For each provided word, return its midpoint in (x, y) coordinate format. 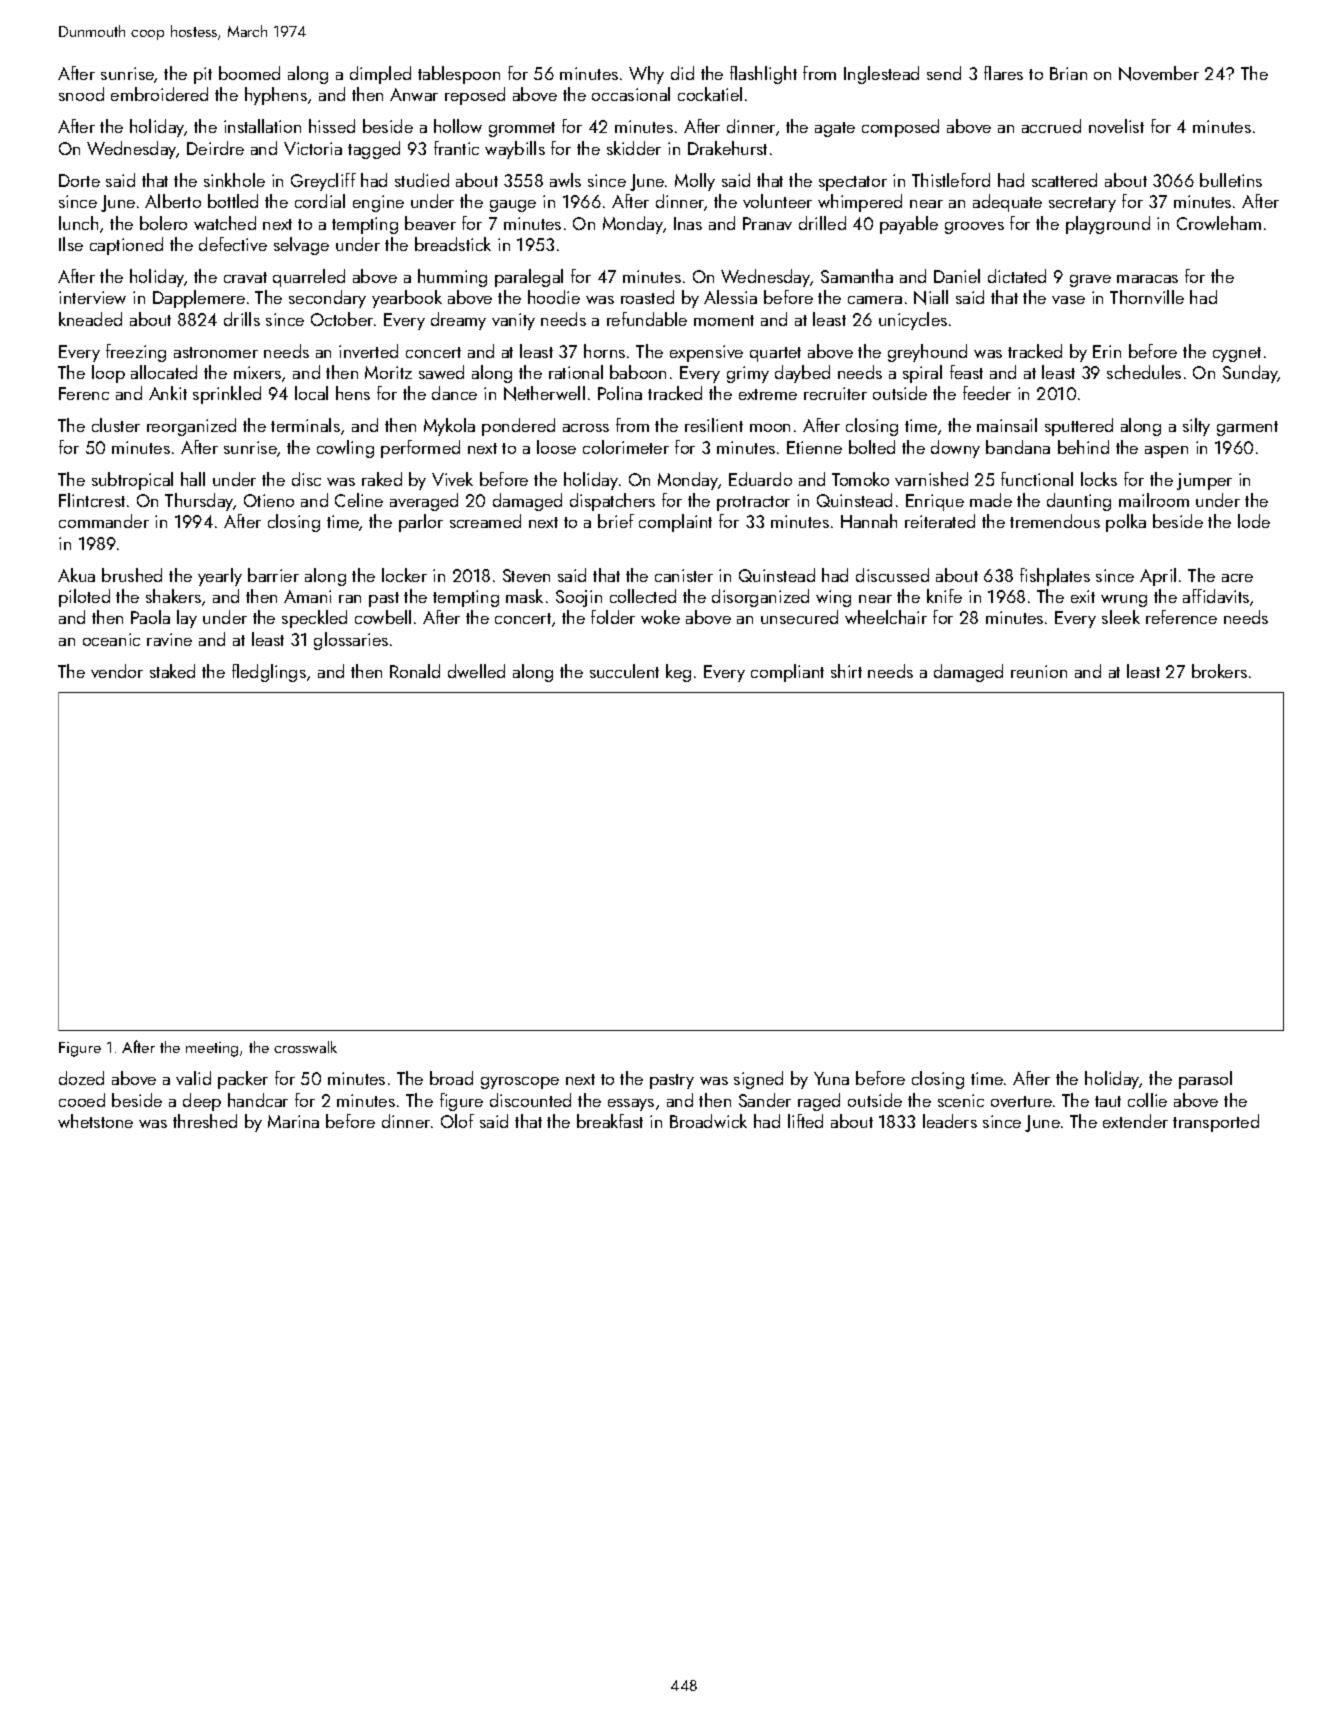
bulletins (1231, 180)
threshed (205, 1121)
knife (944, 596)
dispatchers (612, 502)
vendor (117, 671)
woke (660, 617)
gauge (513, 206)
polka (1126, 523)
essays (631, 1105)
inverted (368, 351)
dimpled (380, 75)
